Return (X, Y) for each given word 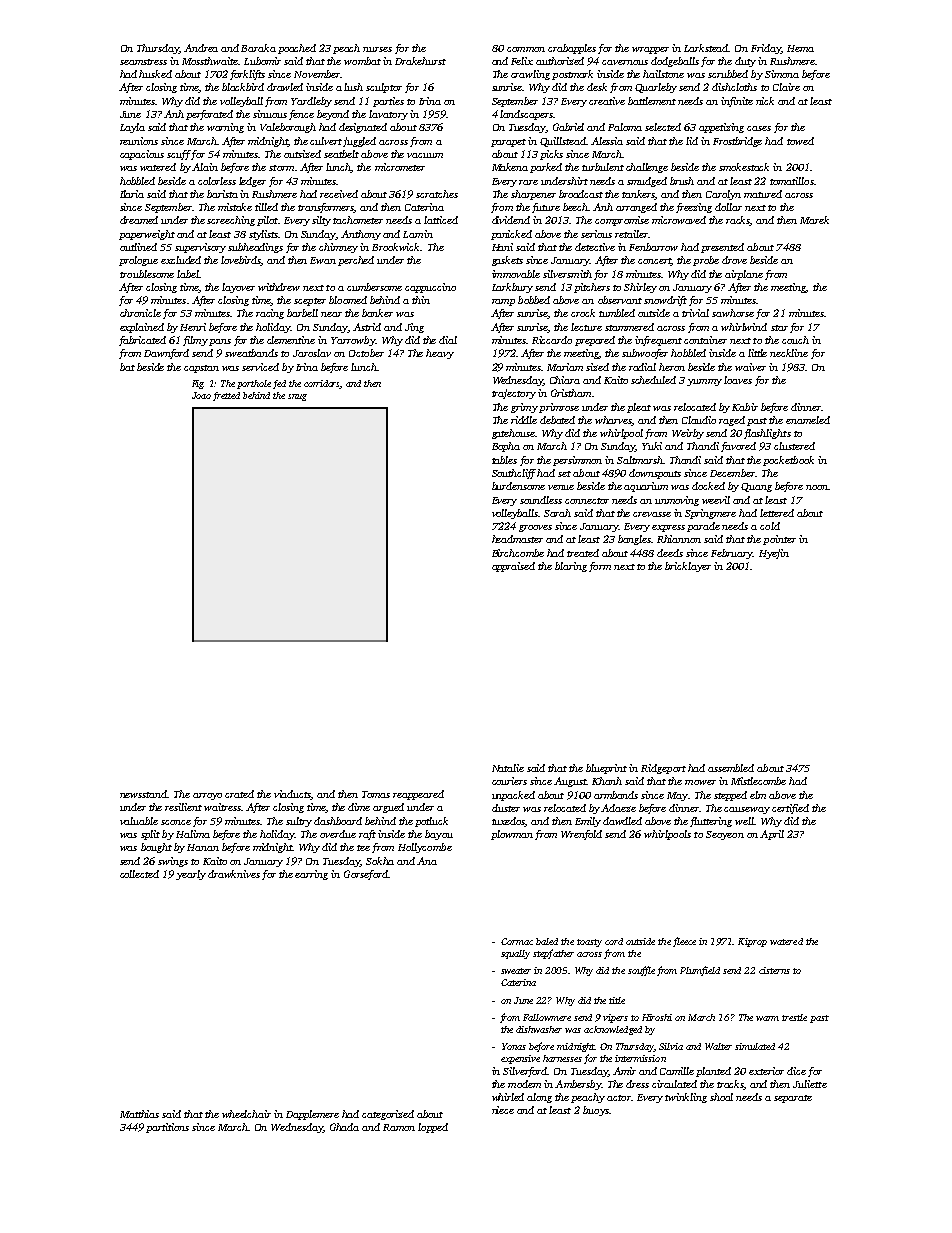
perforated (209, 115)
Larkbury (512, 288)
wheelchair (246, 1114)
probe (706, 261)
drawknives (234, 874)
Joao (201, 395)
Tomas (376, 794)
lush (353, 87)
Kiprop (752, 942)
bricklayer (688, 567)
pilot (267, 221)
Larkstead (706, 48)
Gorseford (366, 875)
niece (503, 1110)
